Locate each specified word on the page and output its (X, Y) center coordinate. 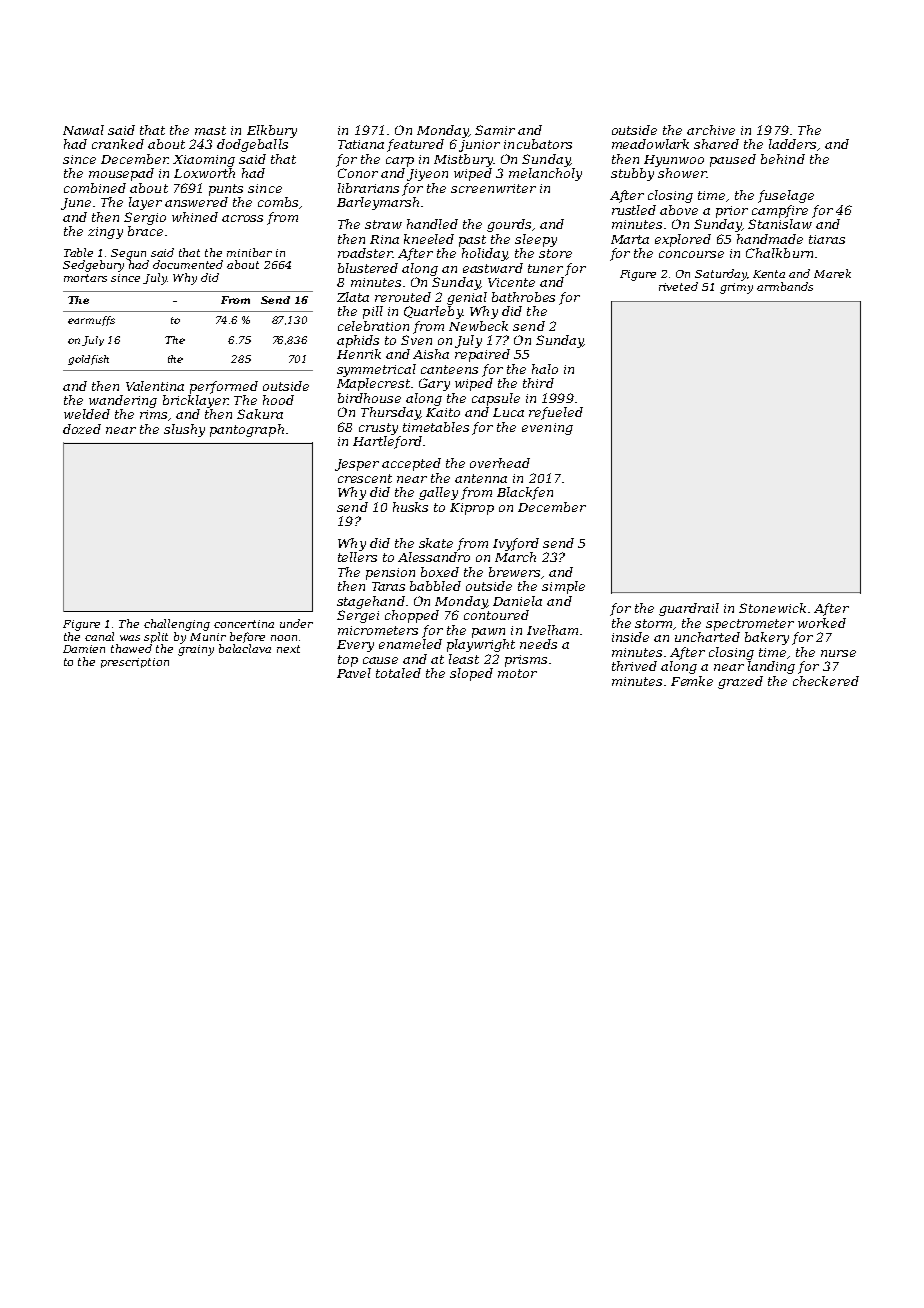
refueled (556, 413)
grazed (740, 682)
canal (99, 636)
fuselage (786, 196)
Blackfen (525, 493)
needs (538, 644)
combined (95, 188)
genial (467, 298)
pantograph (247, 430)
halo (545, 369)
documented (188, 264)
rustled (634, 210)
